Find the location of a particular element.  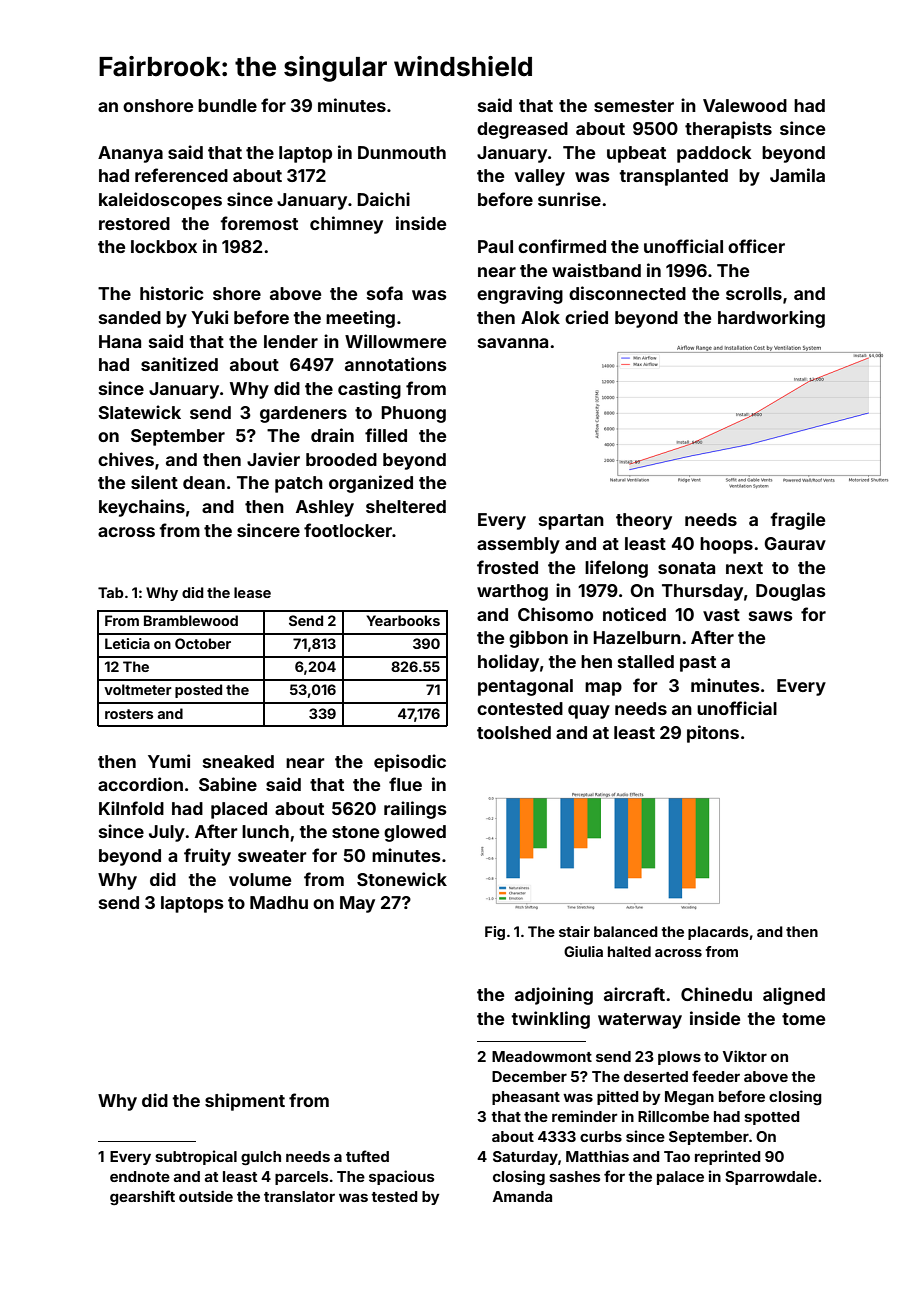

organized is located at coordinates (371, 484).
